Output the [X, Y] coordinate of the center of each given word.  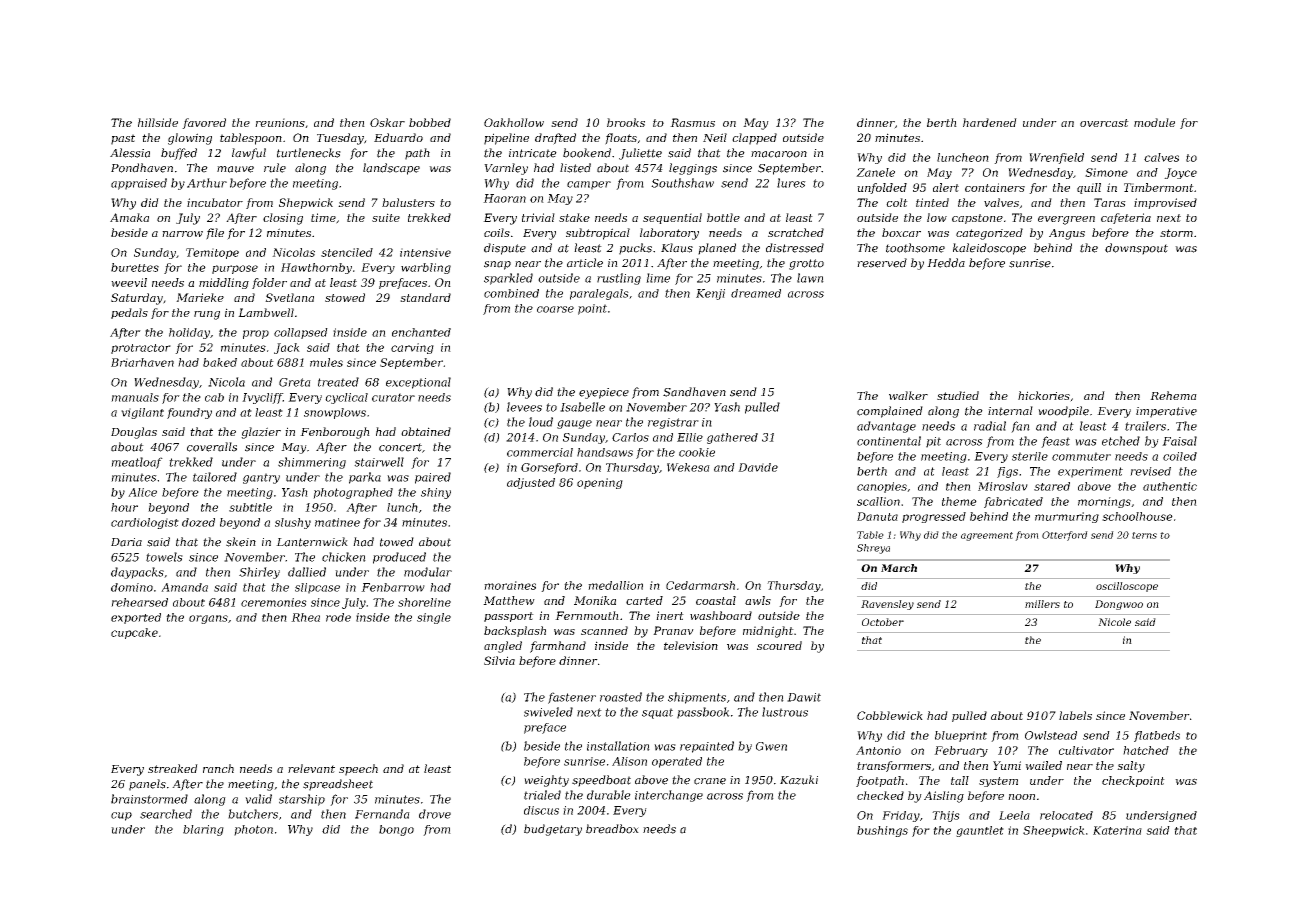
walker [908, 395]
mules [326, 362]
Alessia [130, 153]
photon [253, 830]
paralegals [599, 294]
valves [1001, 202]
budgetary [553, 830]
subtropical [598, 234]
